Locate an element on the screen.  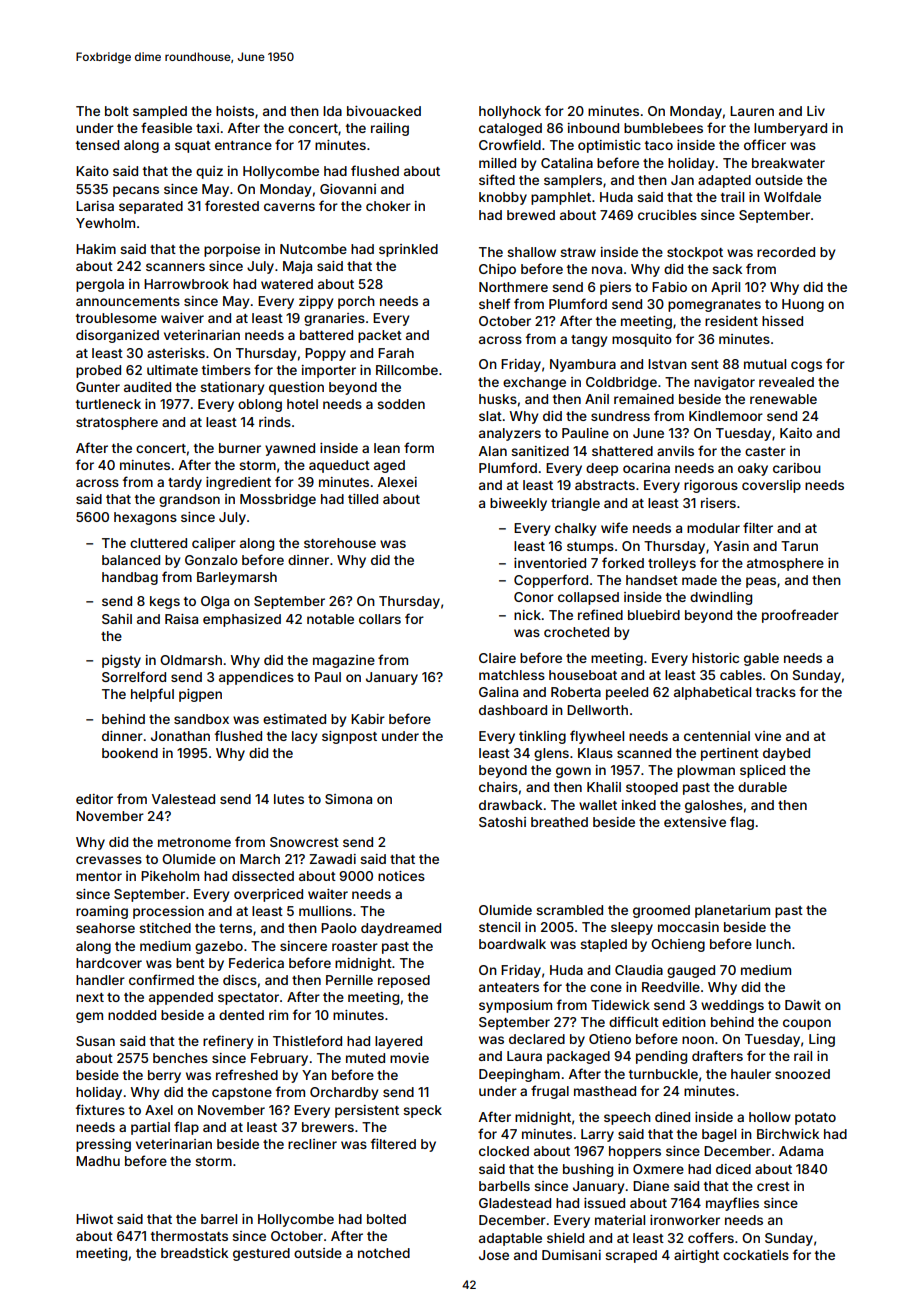
peas is located at coordinates (761, 582).
